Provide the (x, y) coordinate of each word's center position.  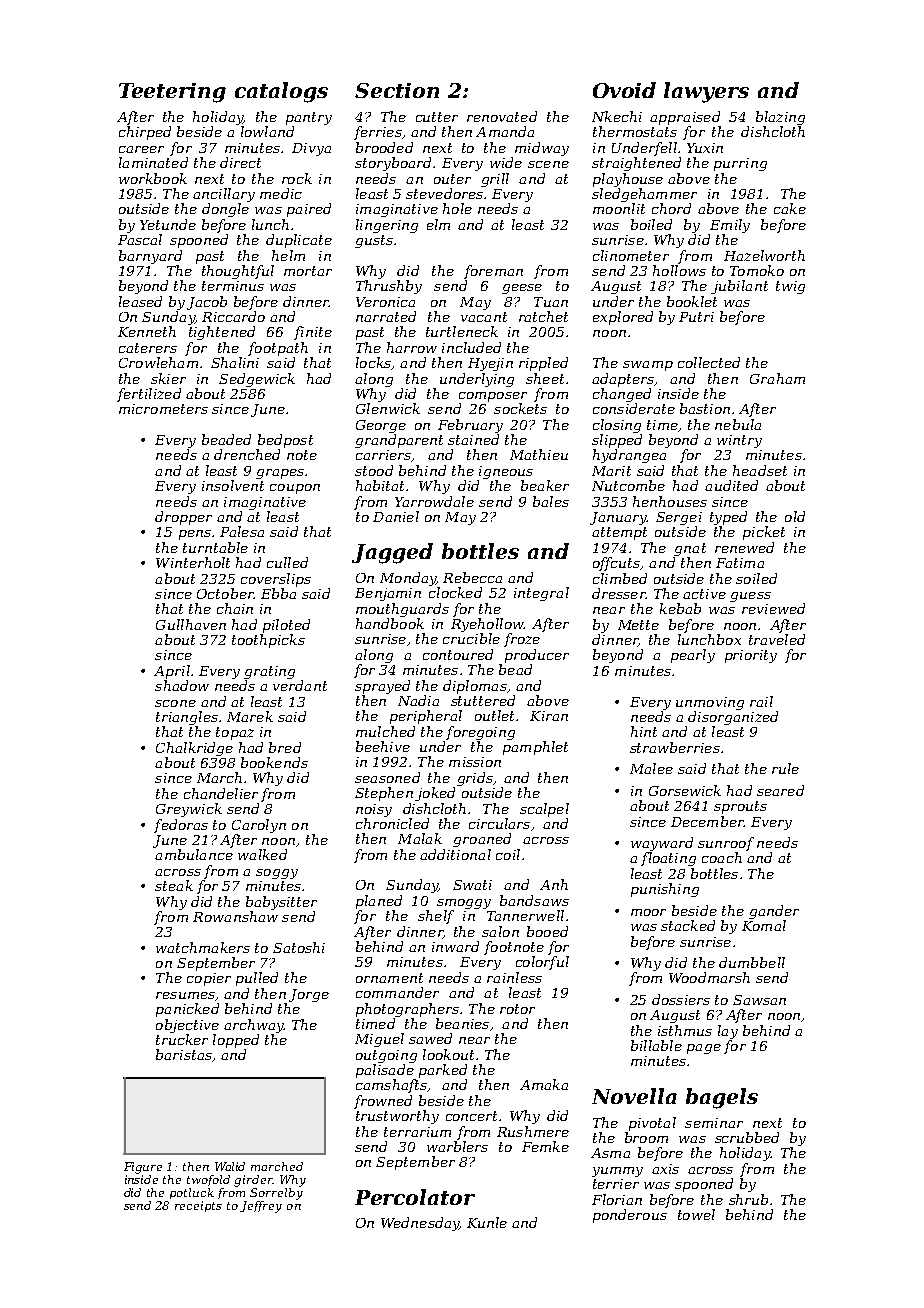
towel (696, 1214)
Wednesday (420, 1224)
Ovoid (624, 90)
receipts (198, 1206)
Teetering (172, 93)
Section (397, 90)
